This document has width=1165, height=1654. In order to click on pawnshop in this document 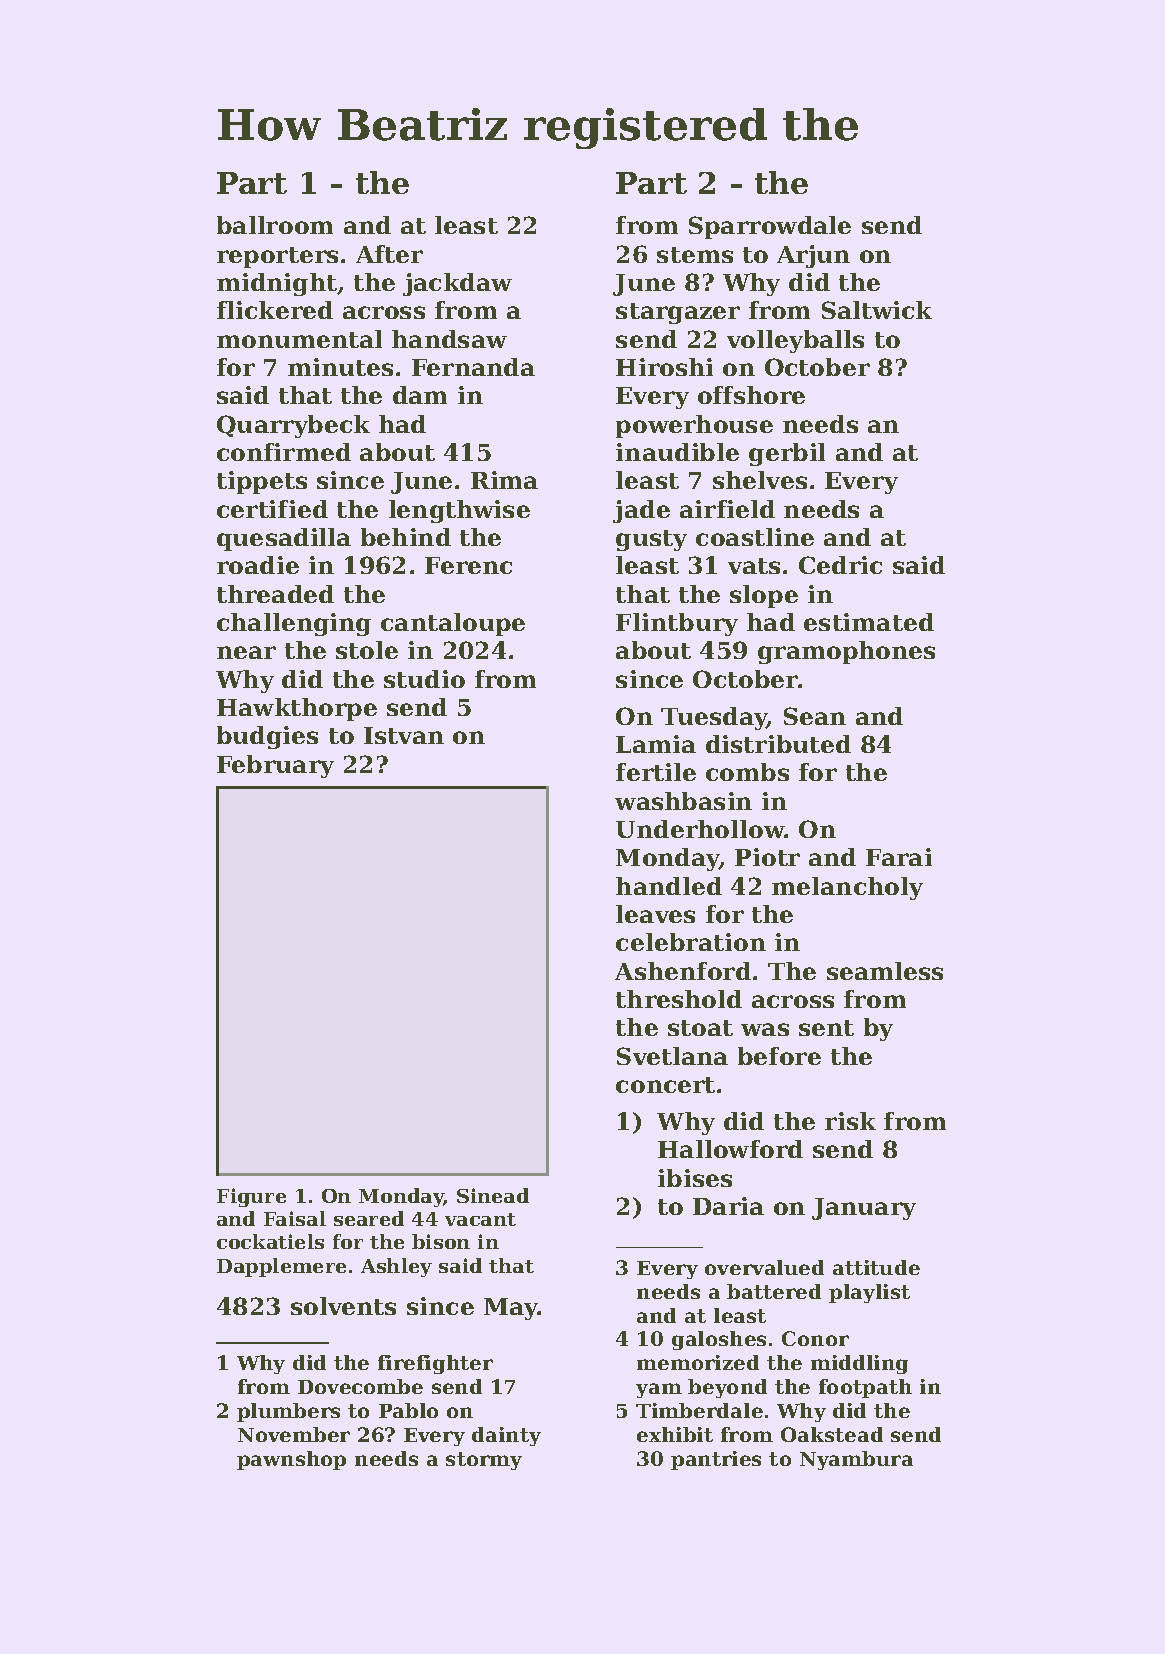, I will do `click(291, 1460)`.
